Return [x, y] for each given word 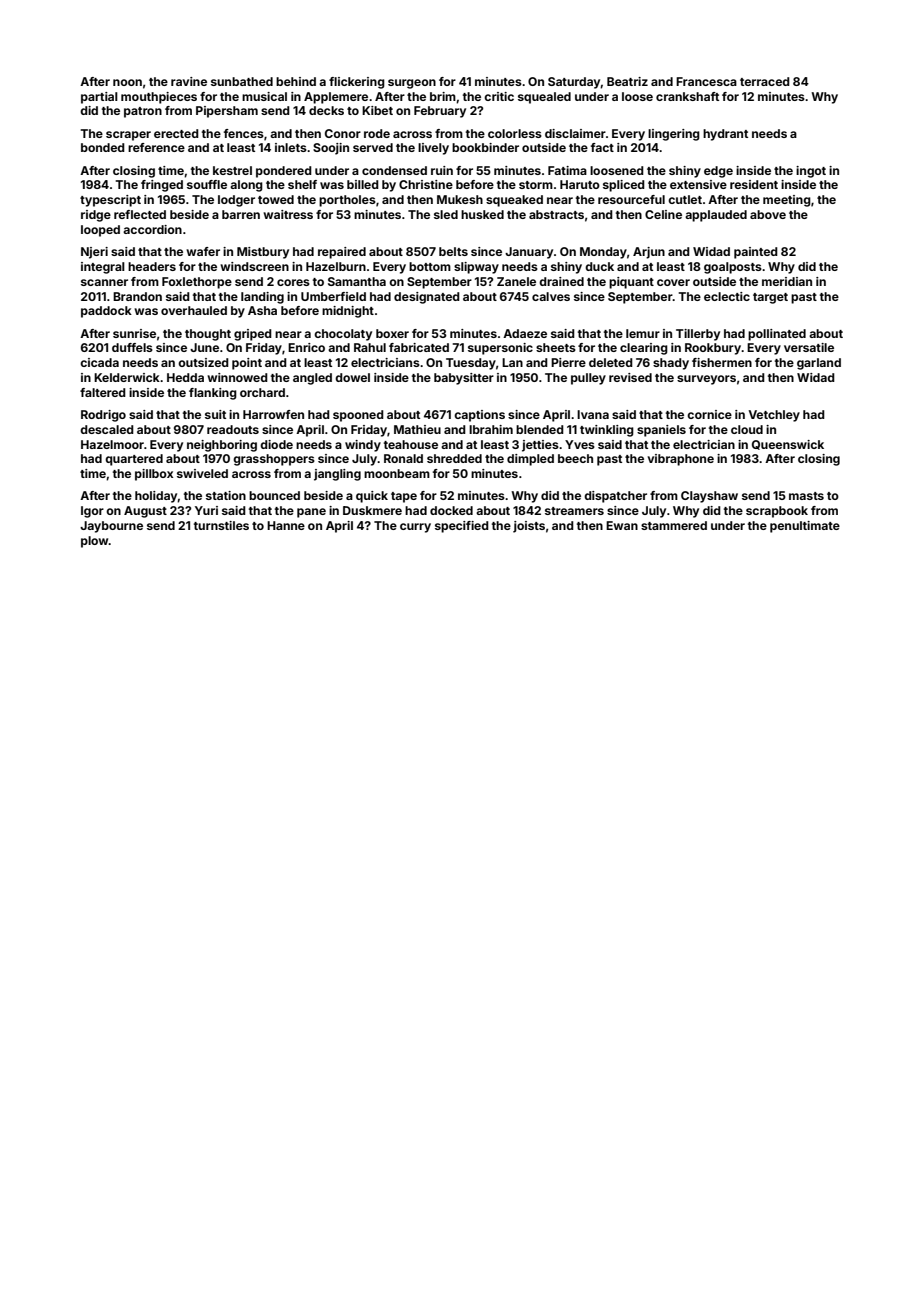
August [145, 512]
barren [241, 214]
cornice [709, 414]
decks [326, 110]
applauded [716, 216]
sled [446, 214]
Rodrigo [103, 416]
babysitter [464, 379]
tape [404, 497]
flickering [357, 83]
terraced [765, 81]
